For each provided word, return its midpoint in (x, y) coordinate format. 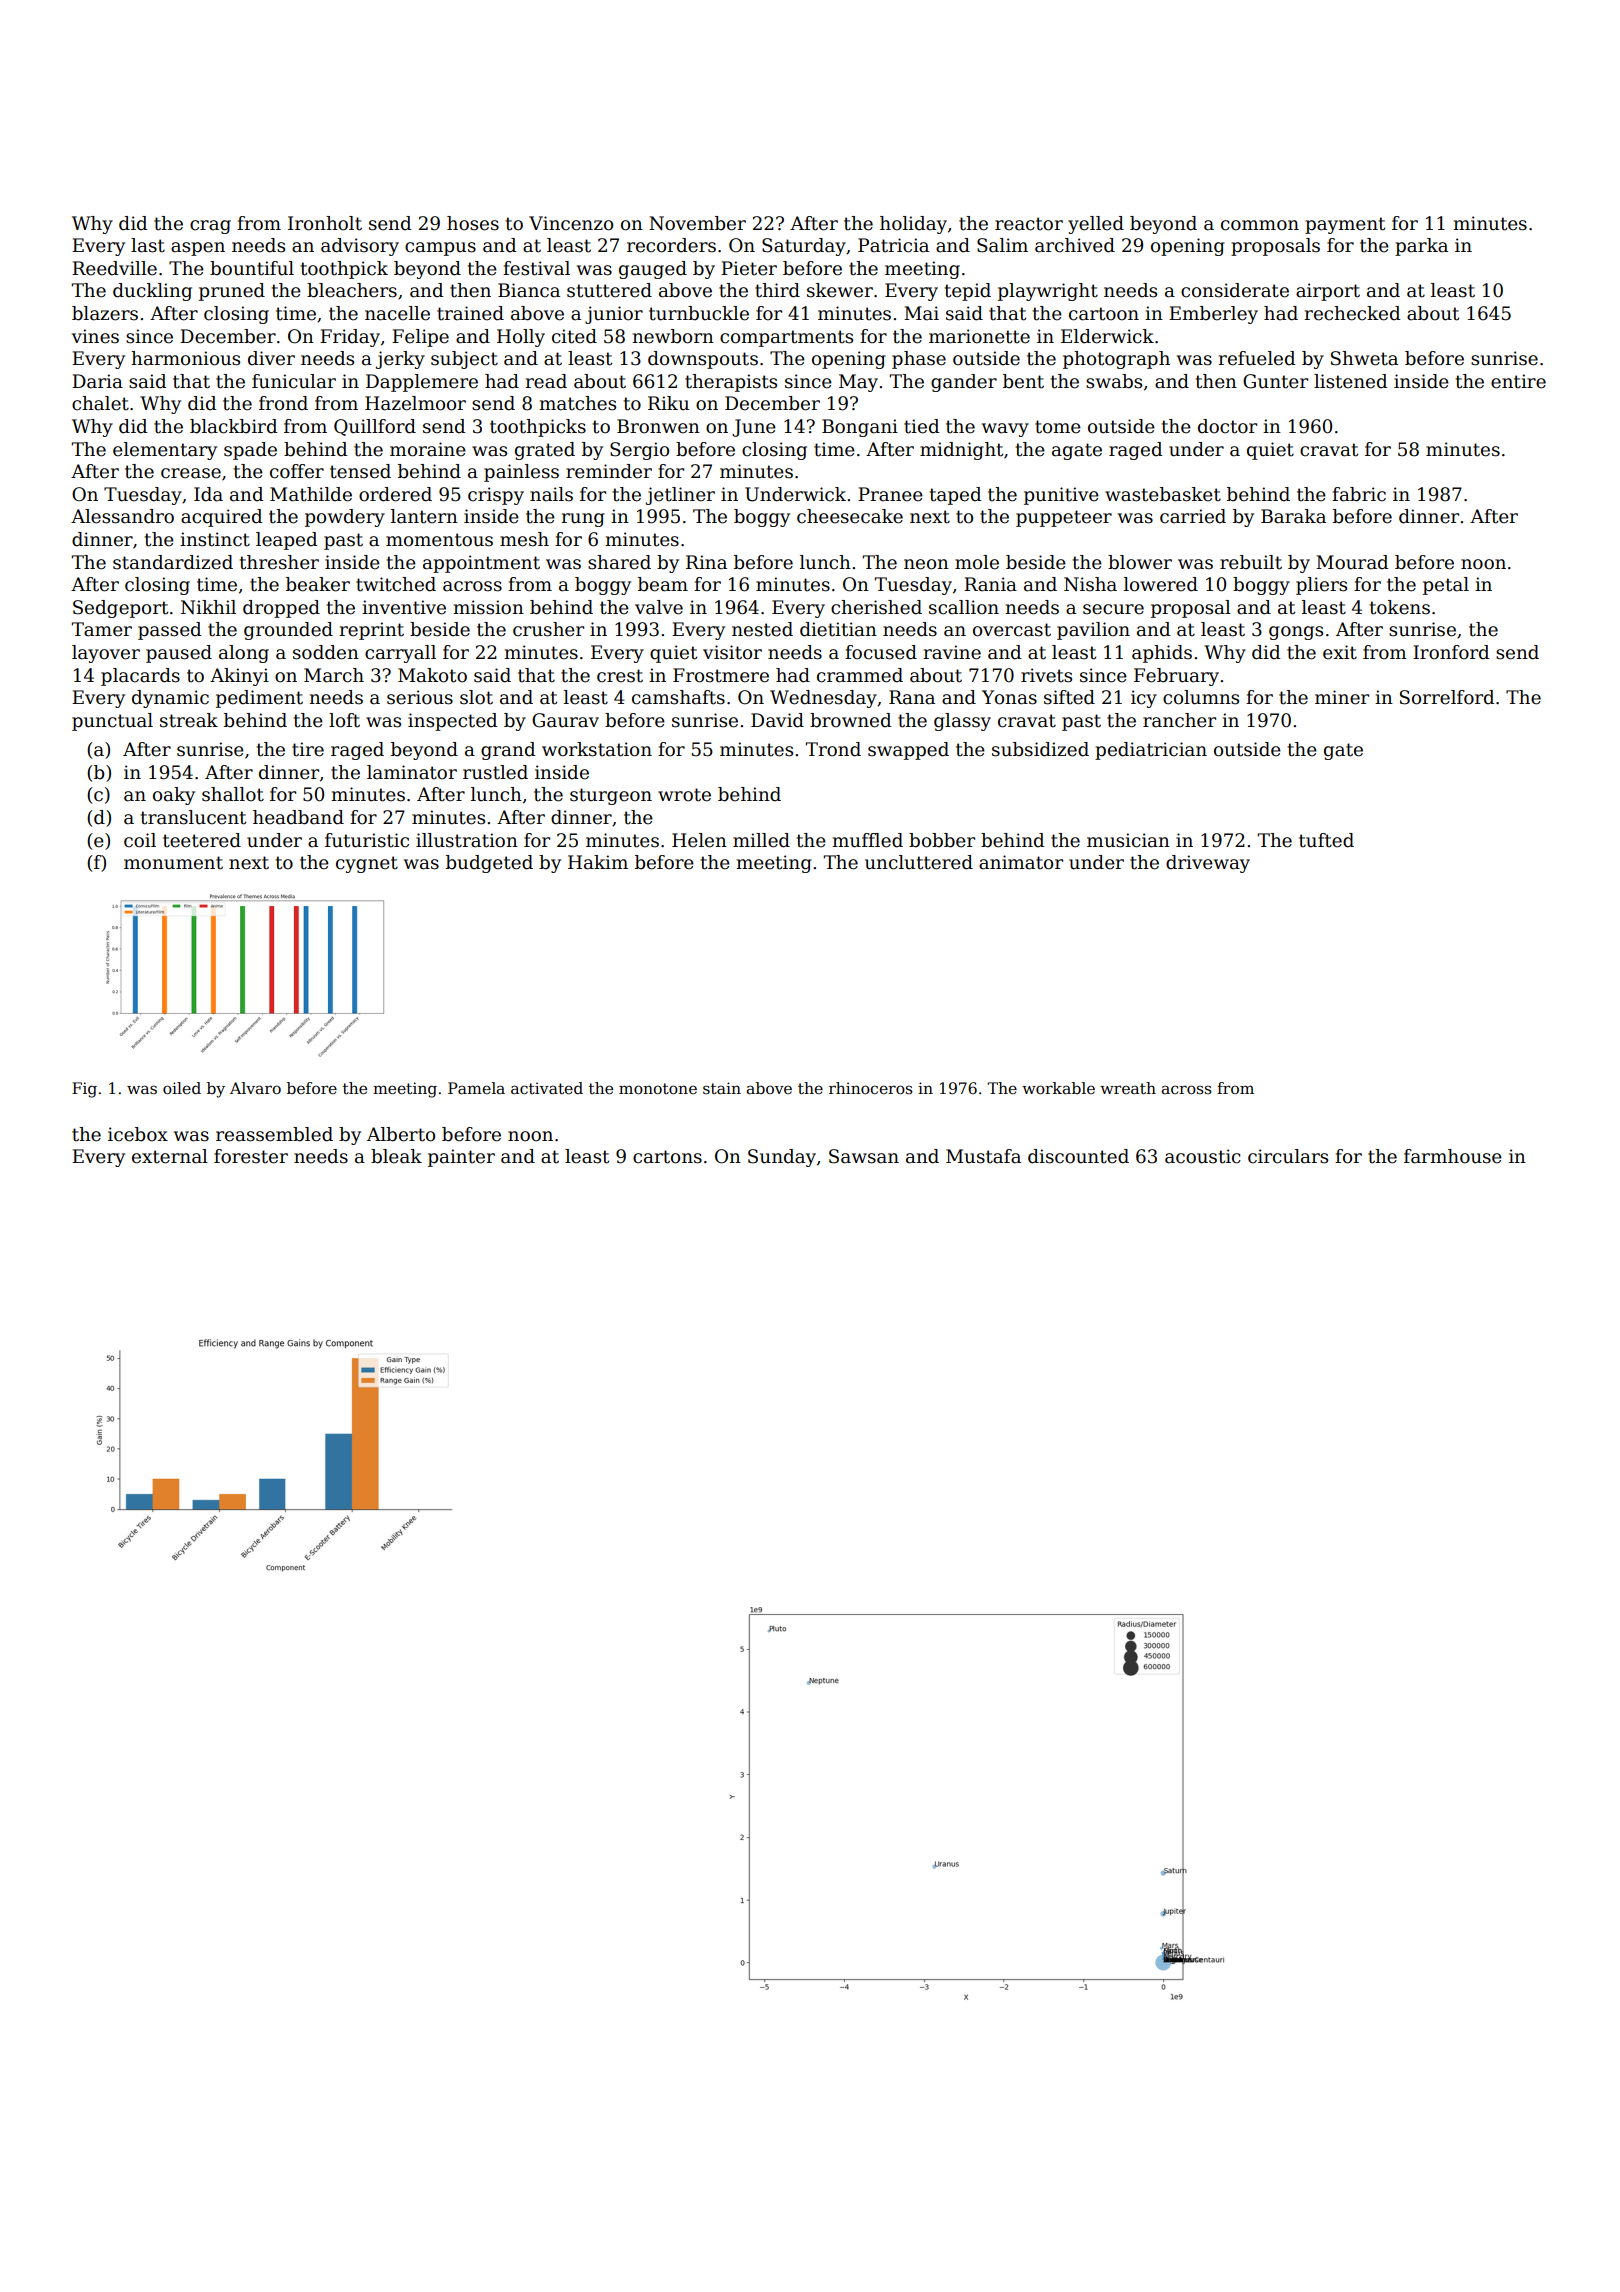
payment (1345, 225)
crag (210, 227)
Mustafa (983, 1156)
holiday (913, 225)
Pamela (476, 1088)
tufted (1326, 840)
